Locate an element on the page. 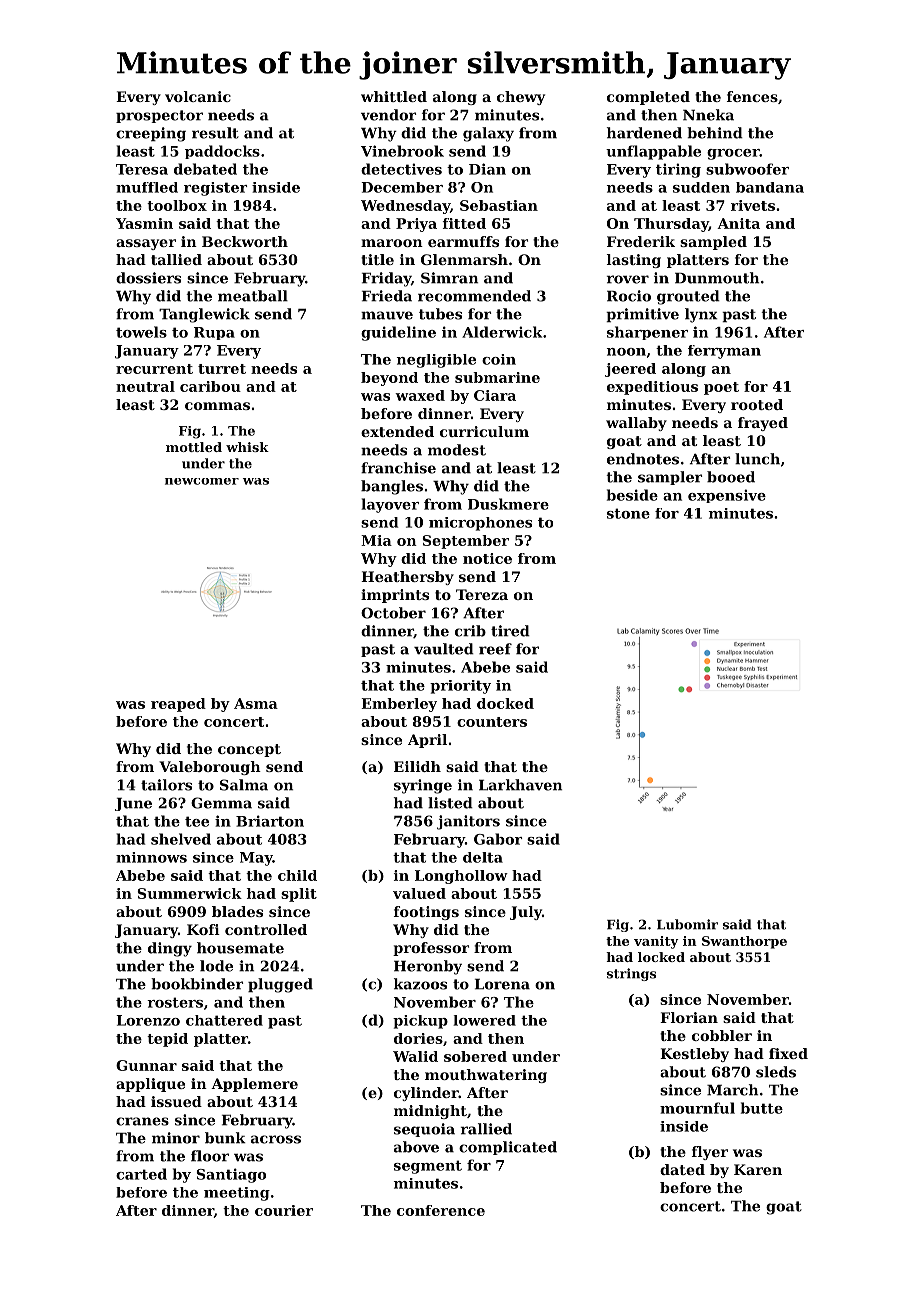 The width and height of the document is (924, 1308). Lubomir is located at coordinates (687, 924).
